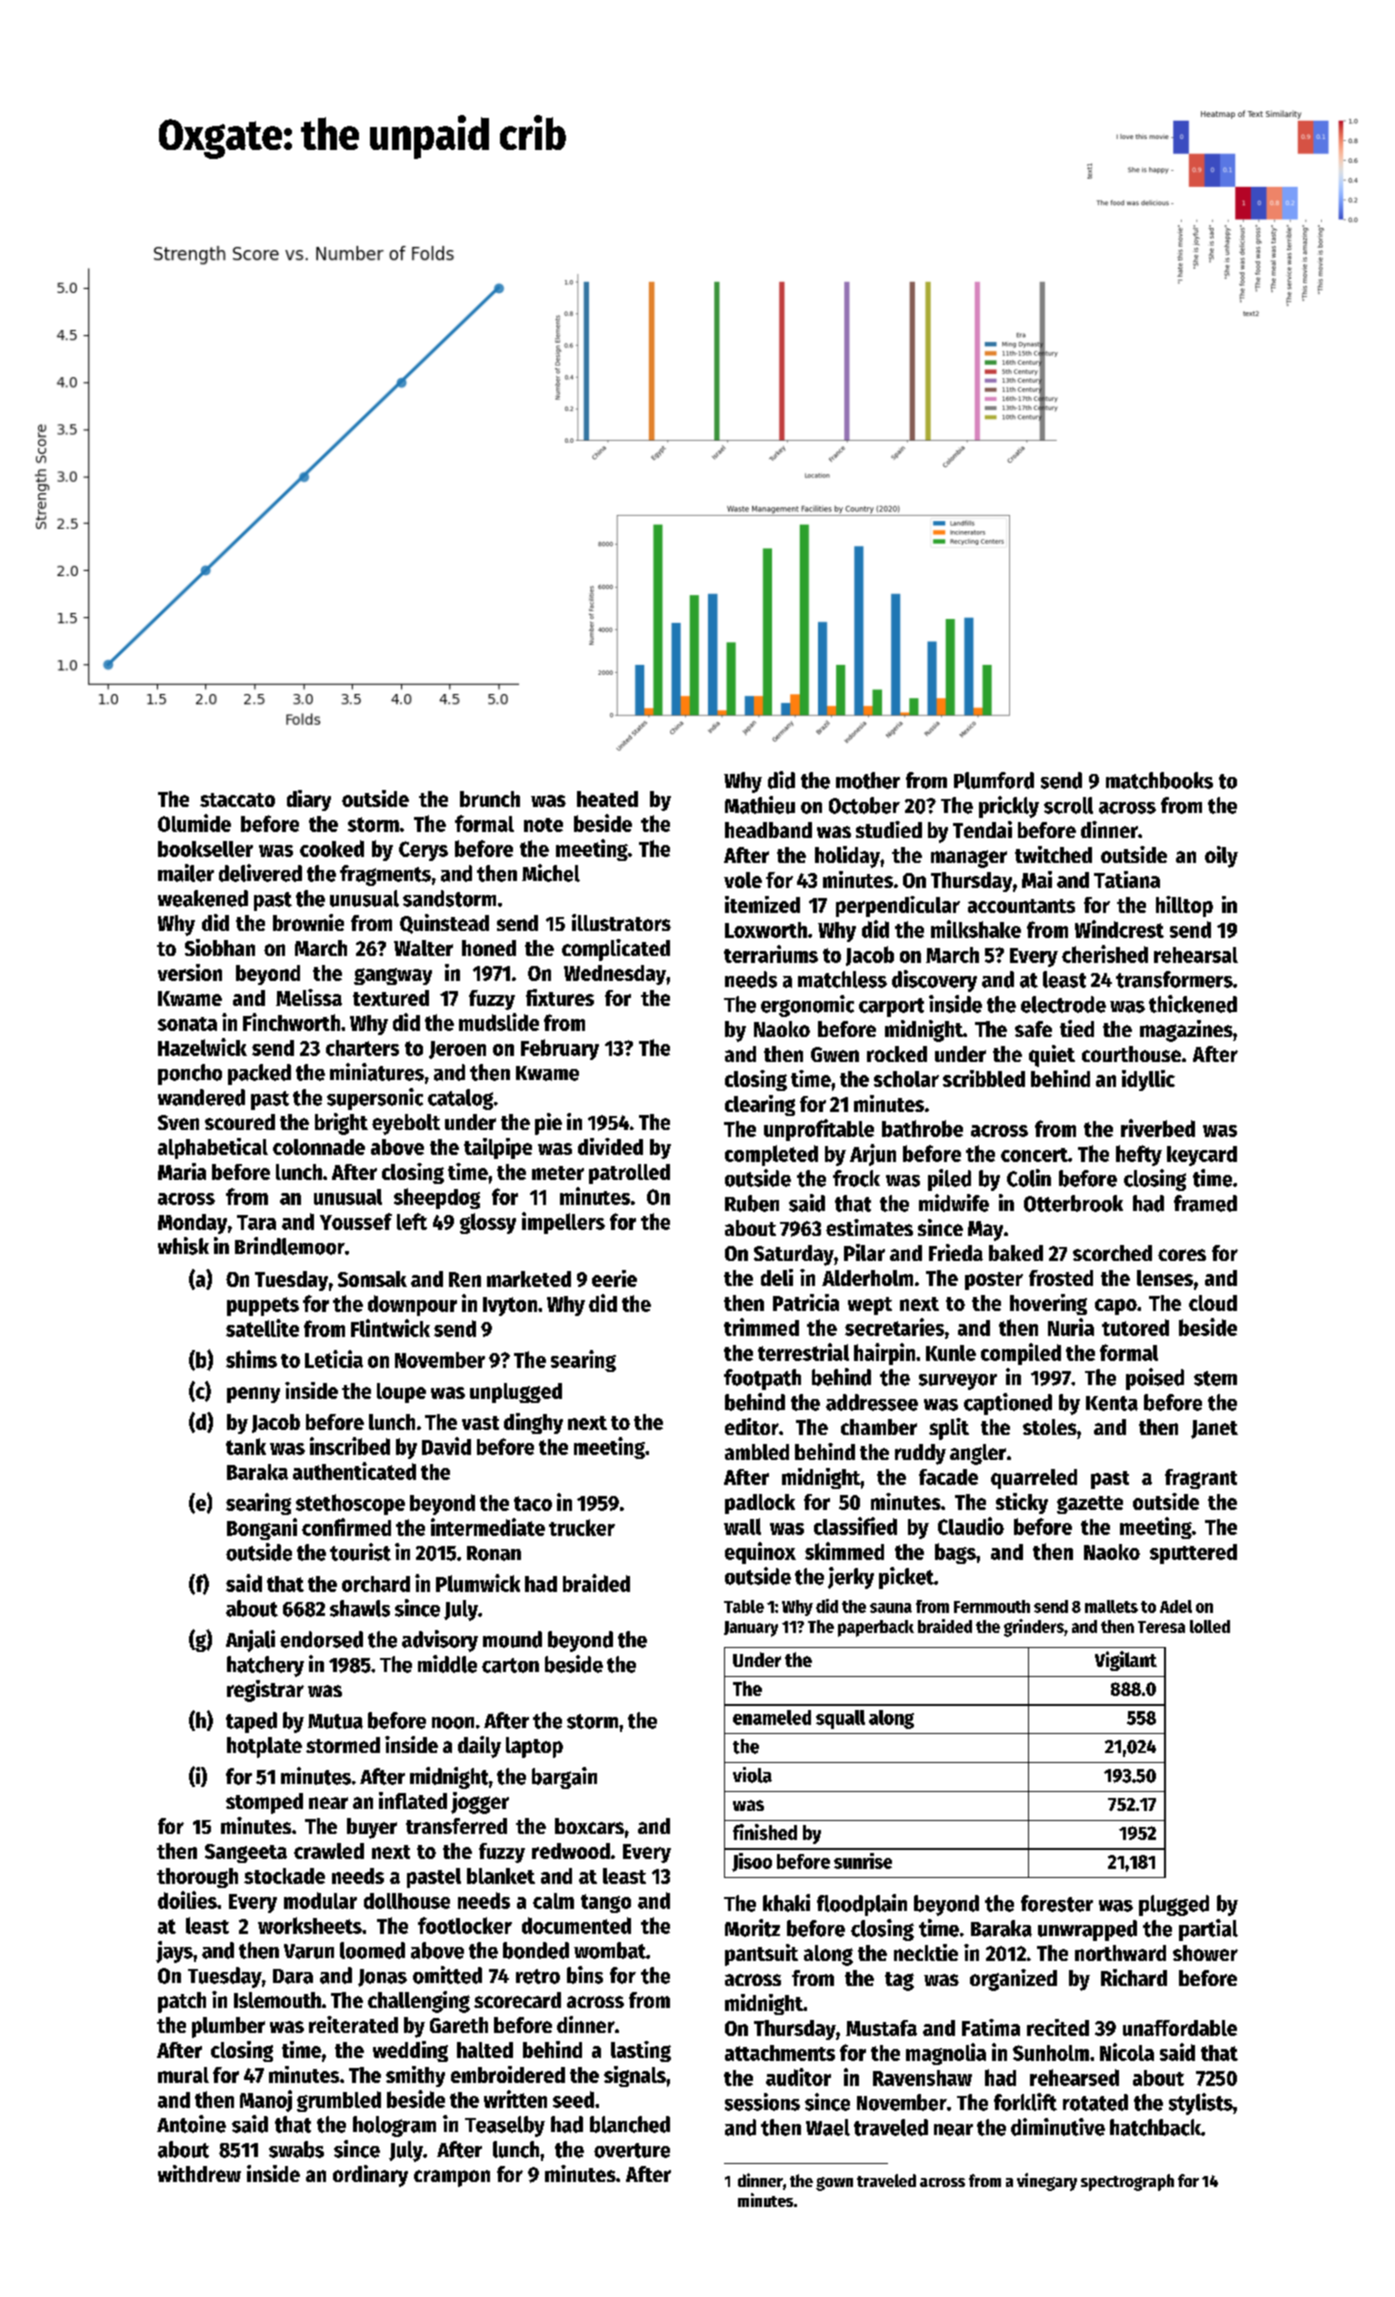  What do you see at coordinates (335, 1721) in the screenshot?
I see `Mutua` at bounding box center [335, 1721].
